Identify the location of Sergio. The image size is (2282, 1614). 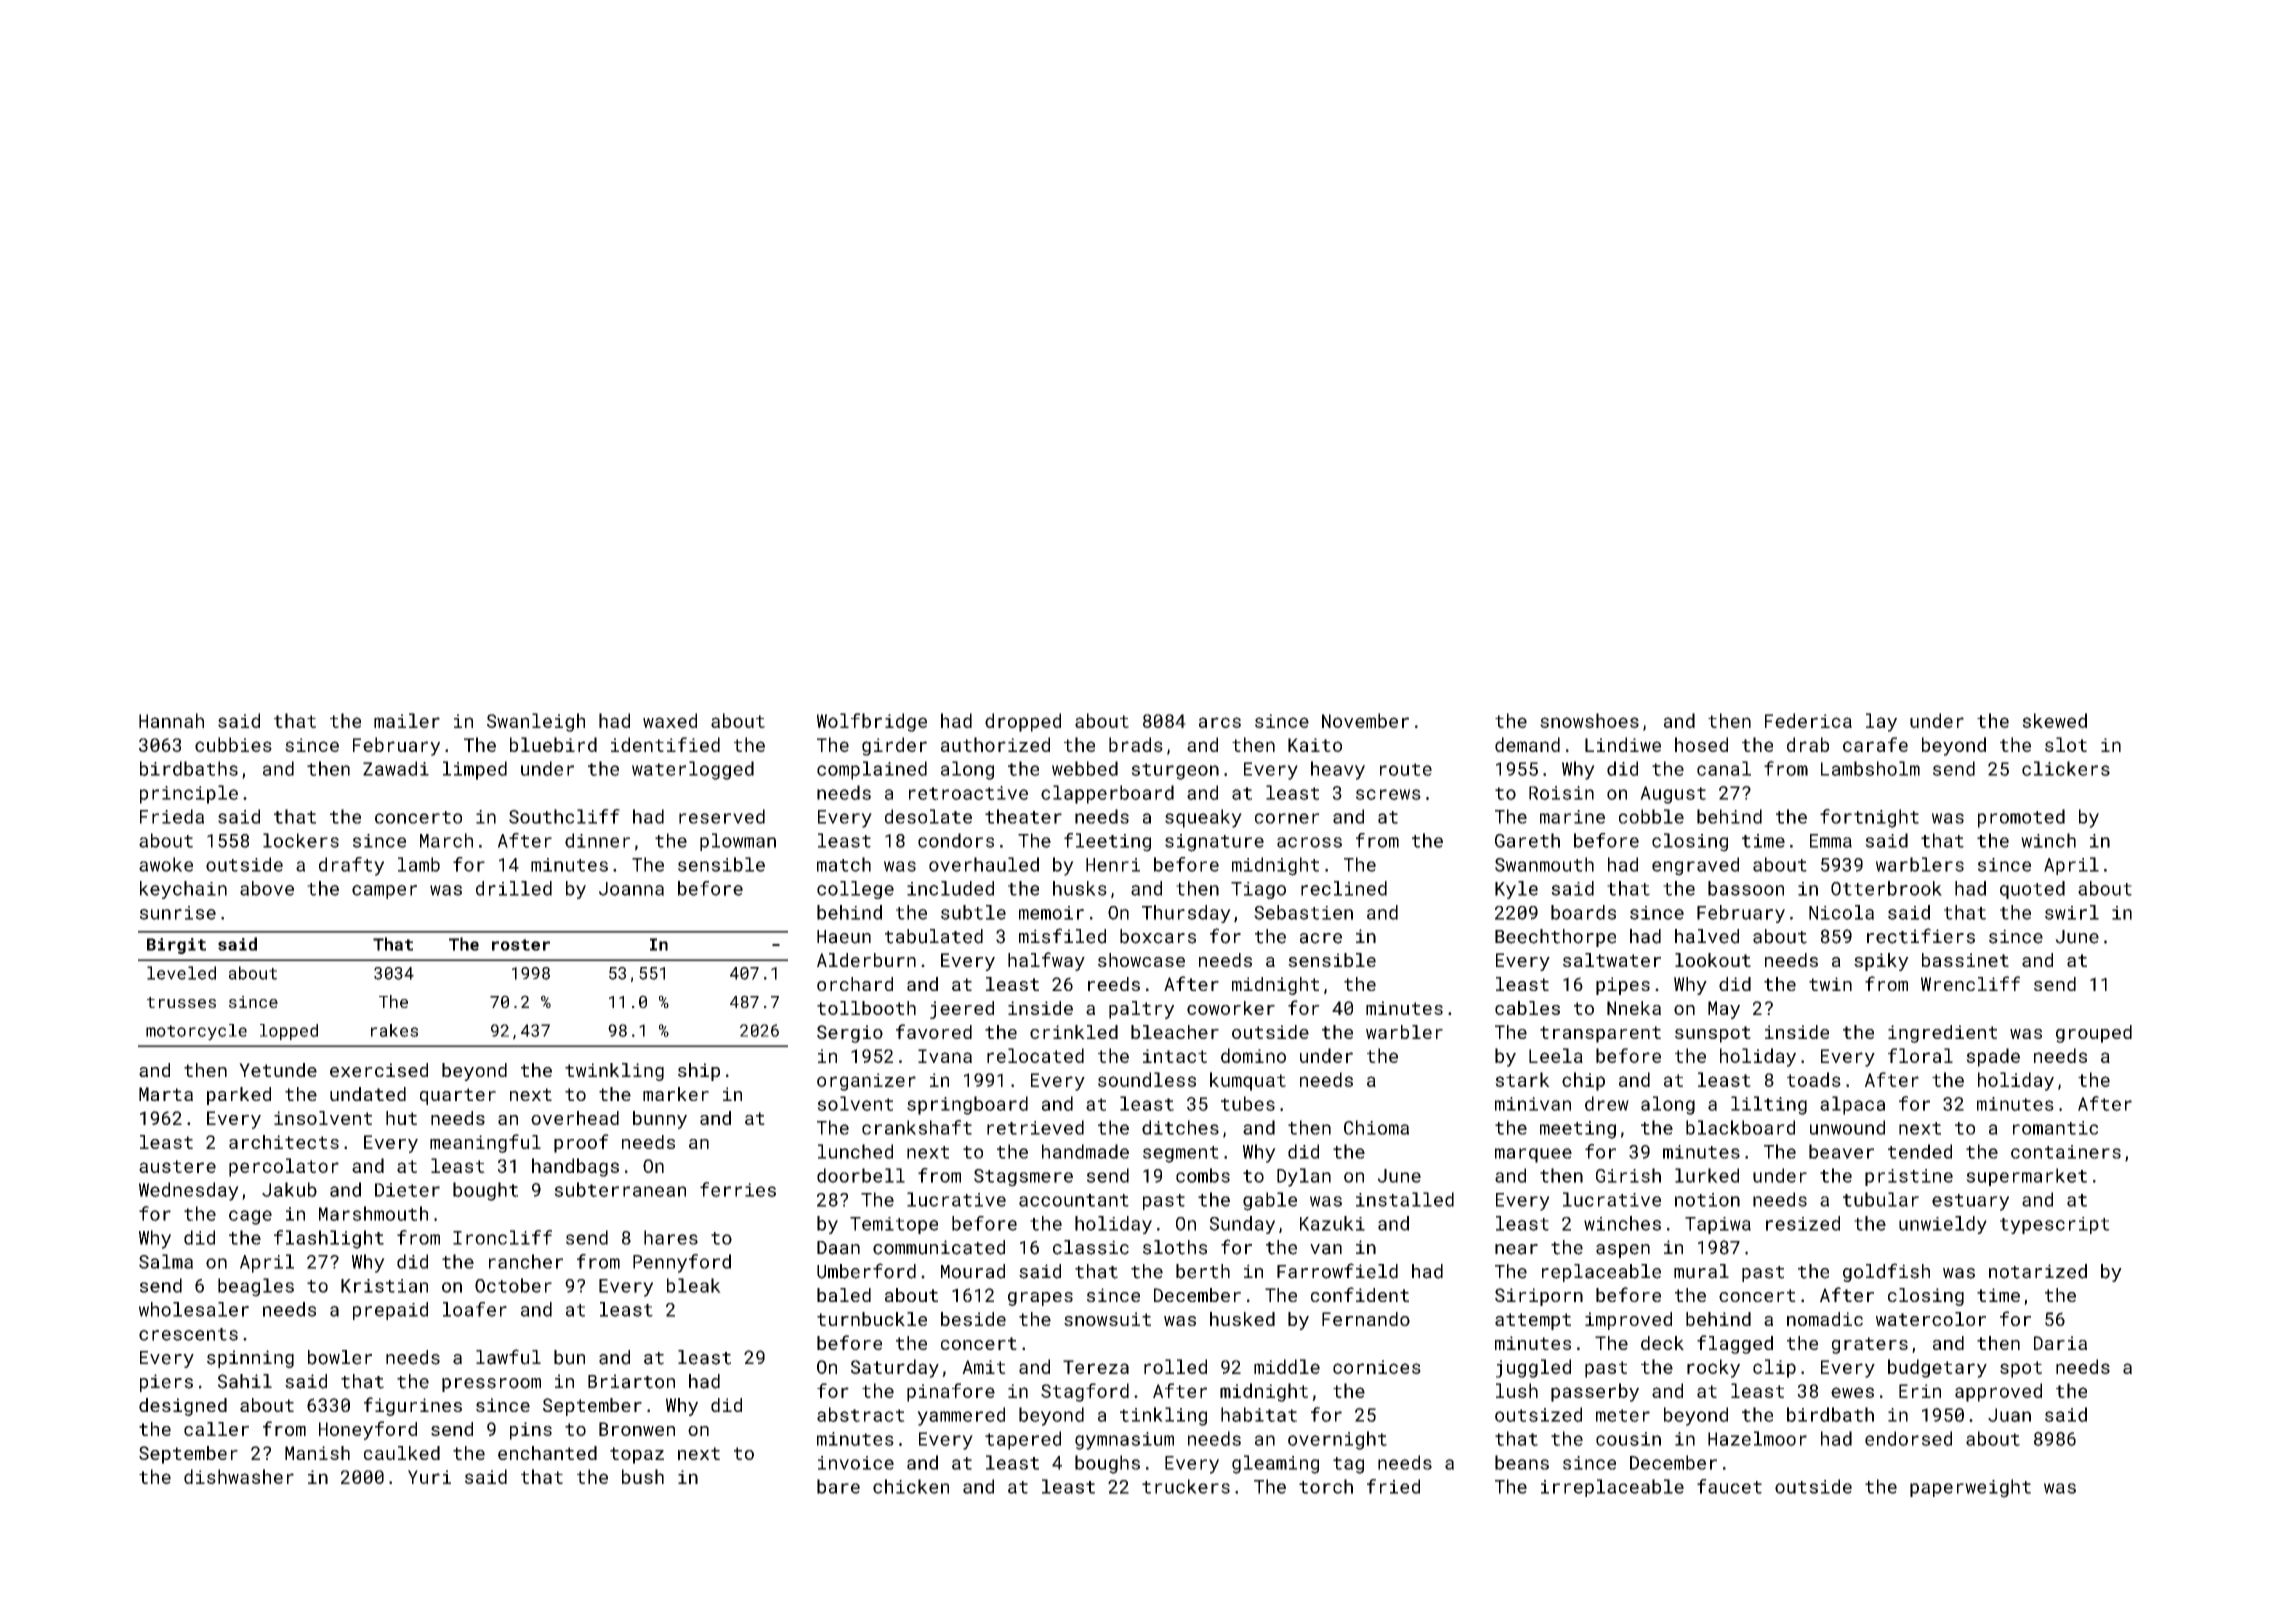
(850, 1034).
